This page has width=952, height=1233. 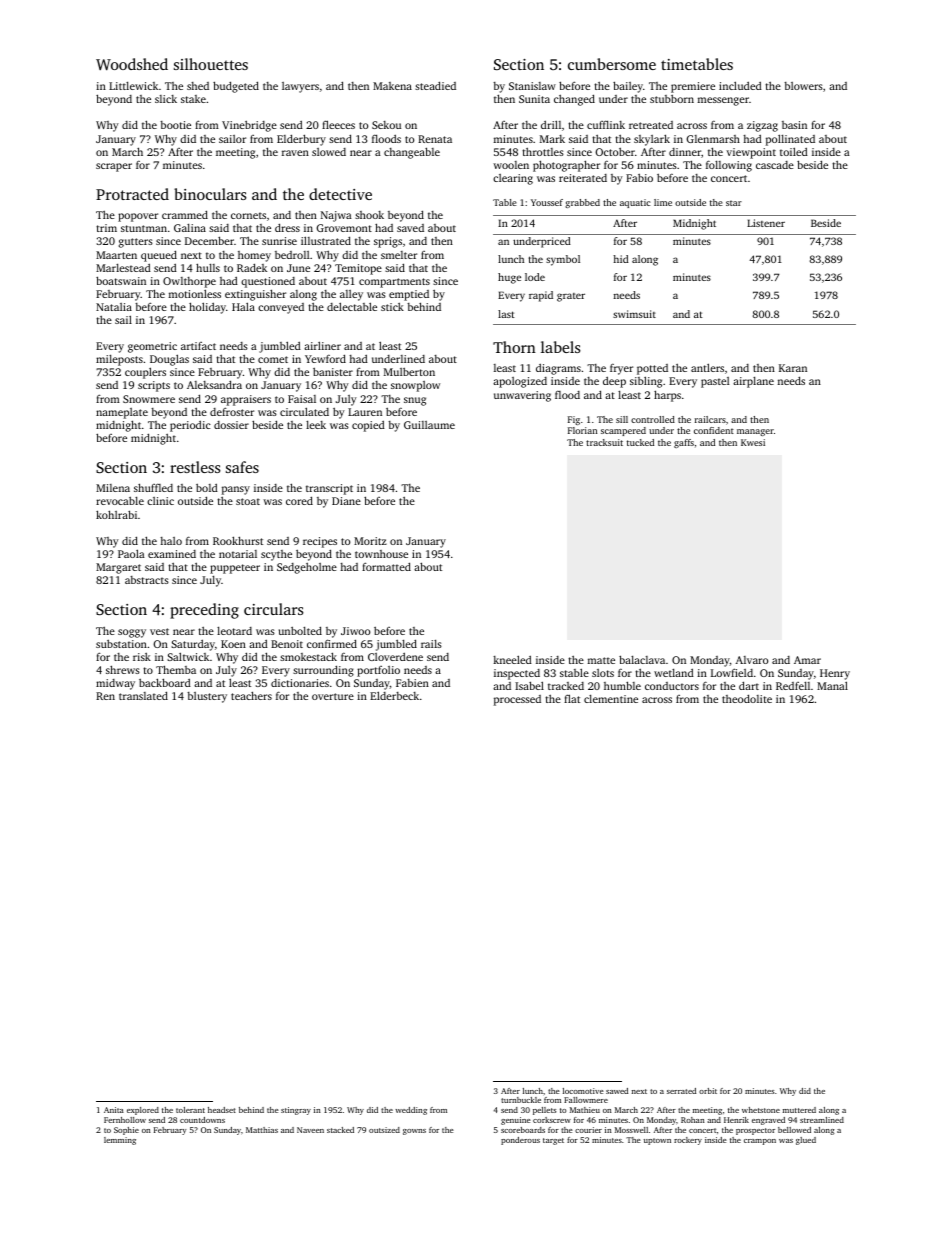 I want to click on tracksuit, so click(x=604, y=442).
